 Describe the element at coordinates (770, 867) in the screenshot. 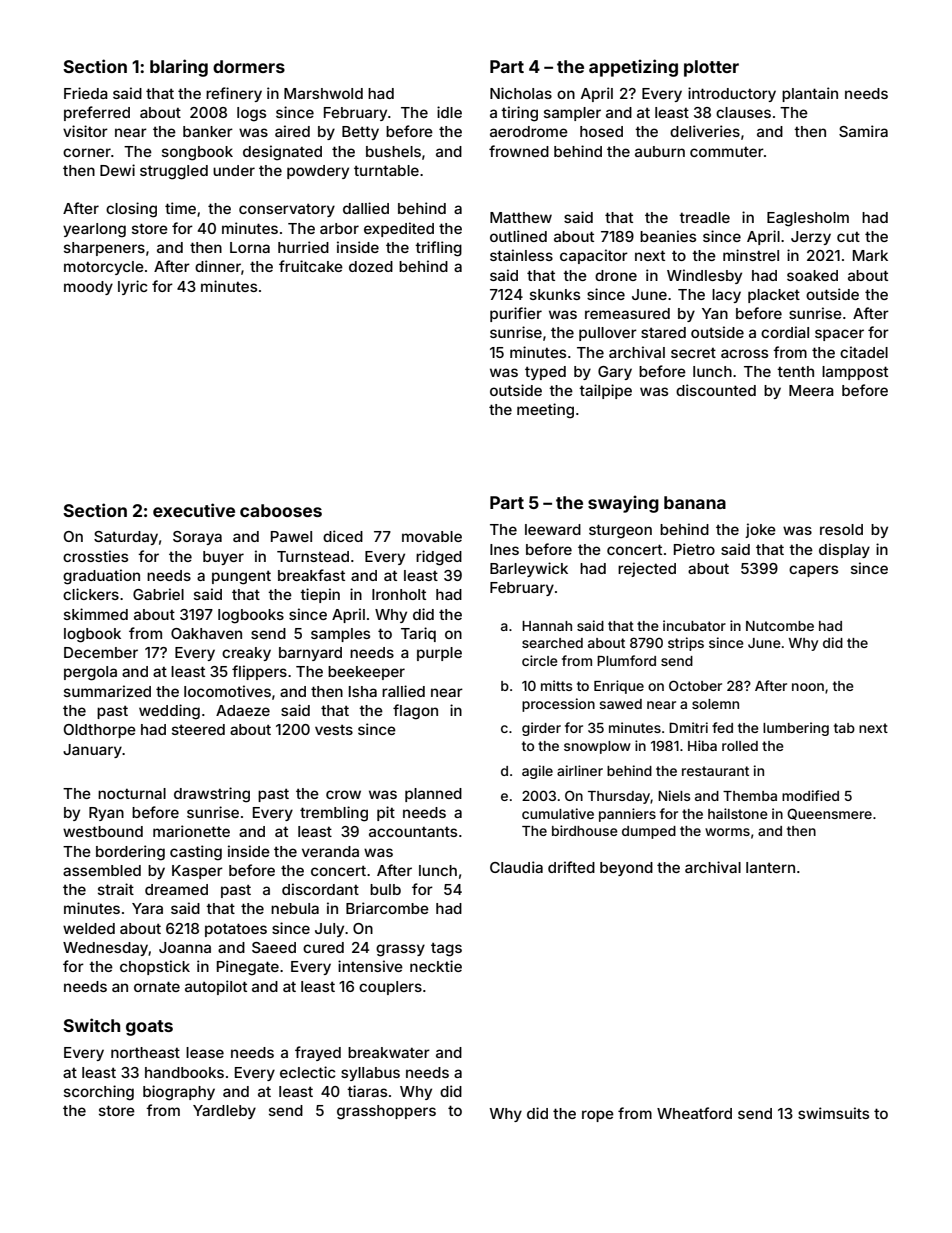

I see `lantern` at that location.
